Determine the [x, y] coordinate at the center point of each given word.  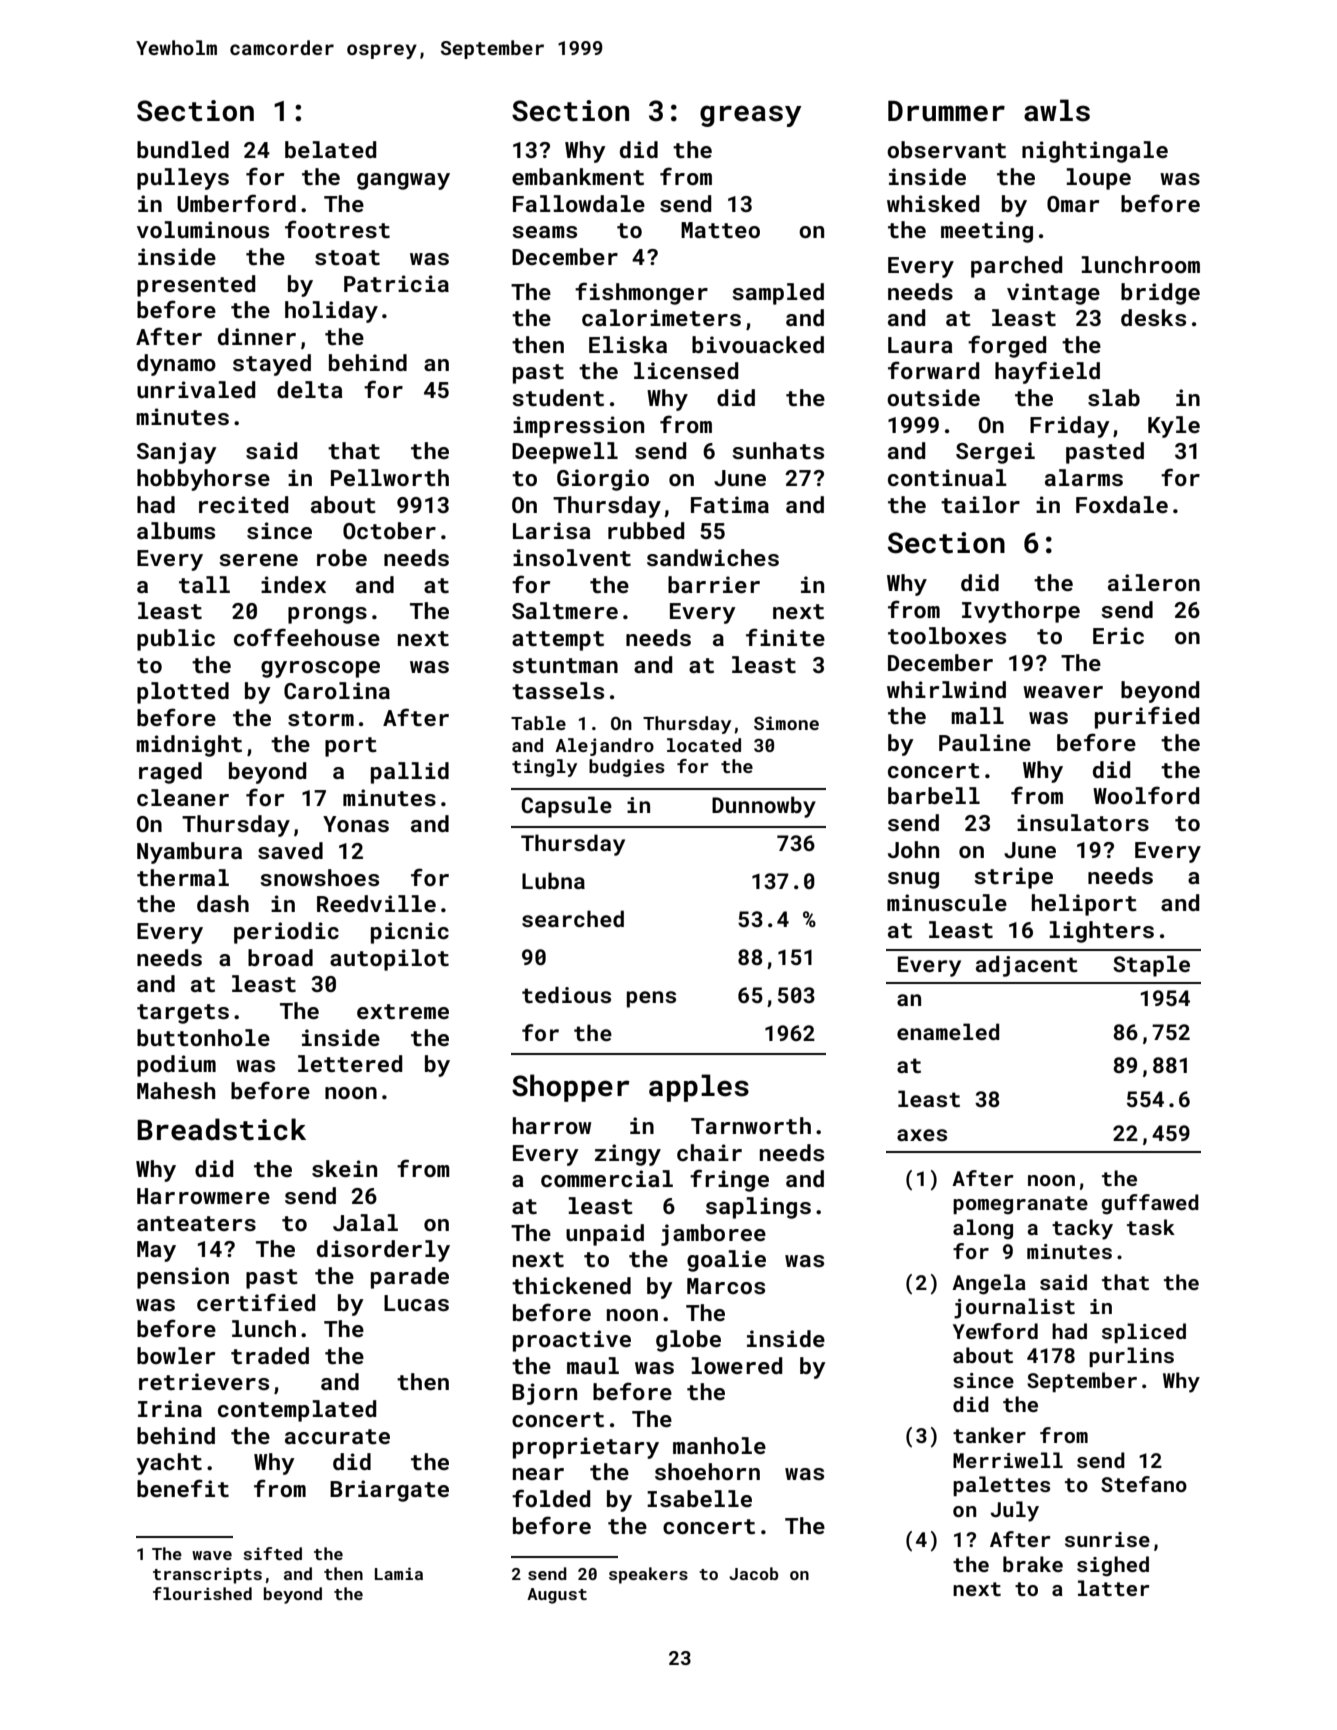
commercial [607, 1178]
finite [785, 637]
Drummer [946, 111]
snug [913, 880]
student [558, 397]
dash [223, 903]
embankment [578, 176]
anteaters [196, 1223]
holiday [331, 312]
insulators [1083, 822]
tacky [1082, 1229]
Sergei [995, 453]
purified [1147, 717]
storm [321, 718]
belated [330, 149]
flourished [202, 1593]
